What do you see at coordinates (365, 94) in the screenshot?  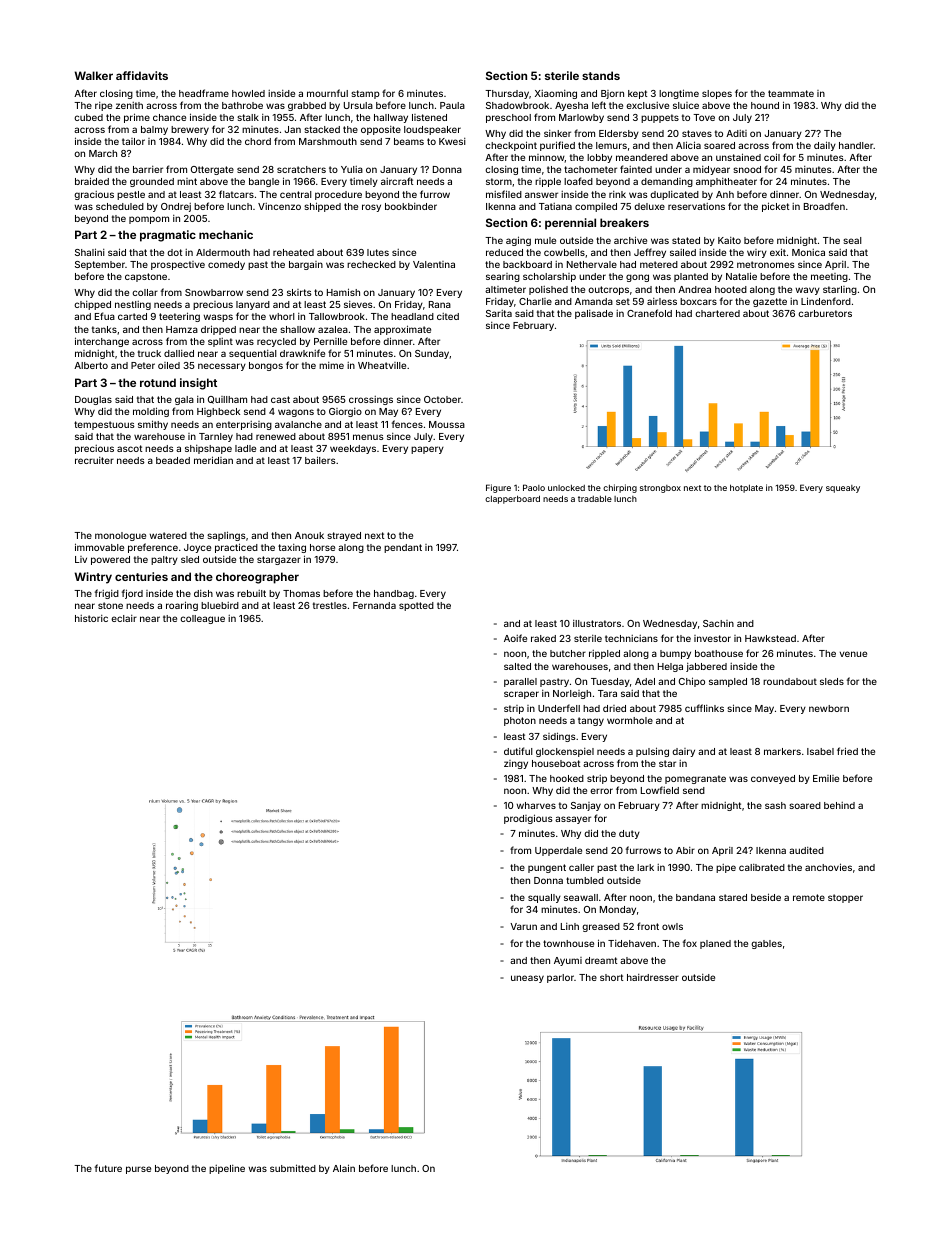 I see `stamp` at bounding box center [365, 94].
